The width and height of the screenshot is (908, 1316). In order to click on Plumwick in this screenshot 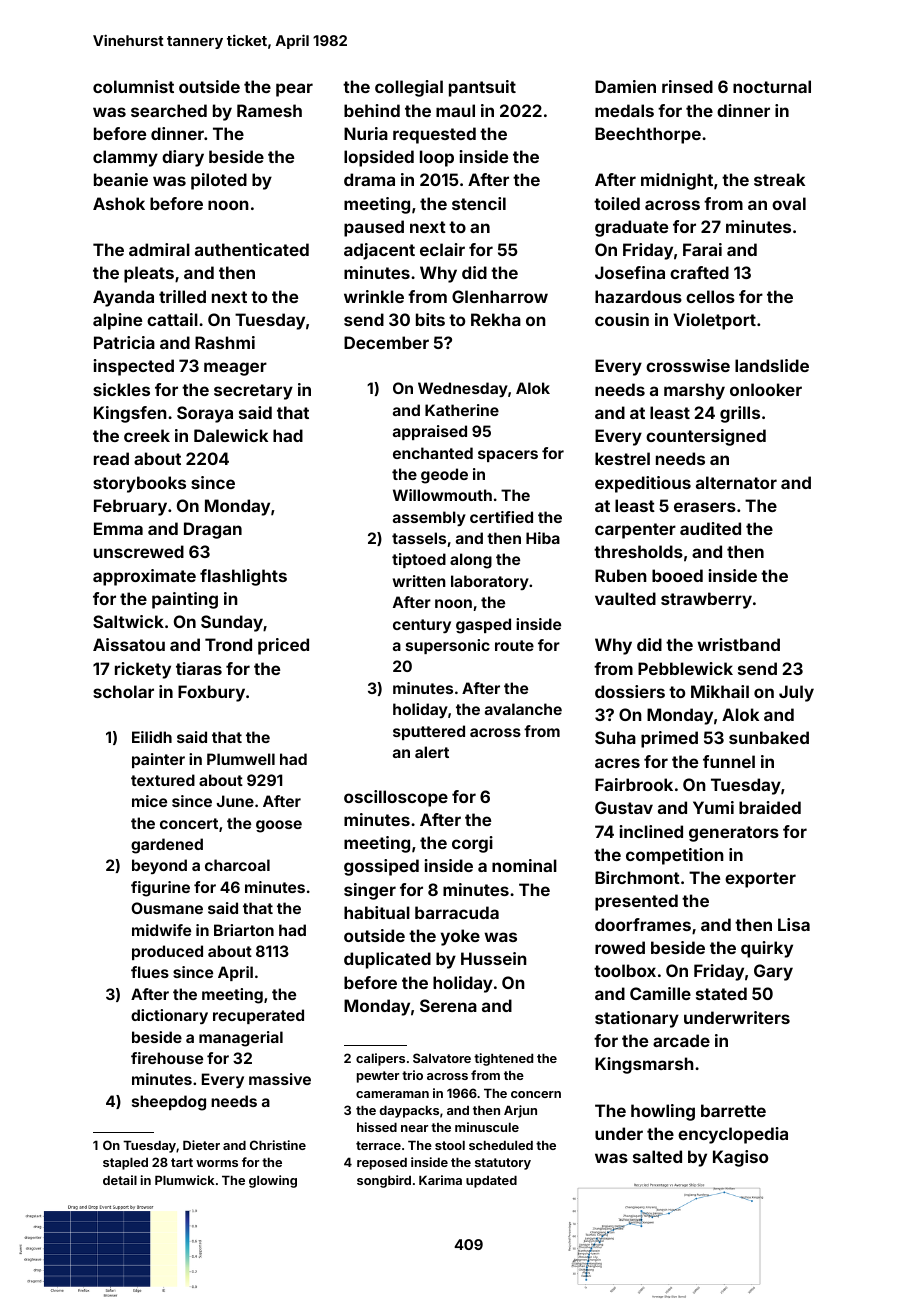, I will do `click(184, 1180)`.
